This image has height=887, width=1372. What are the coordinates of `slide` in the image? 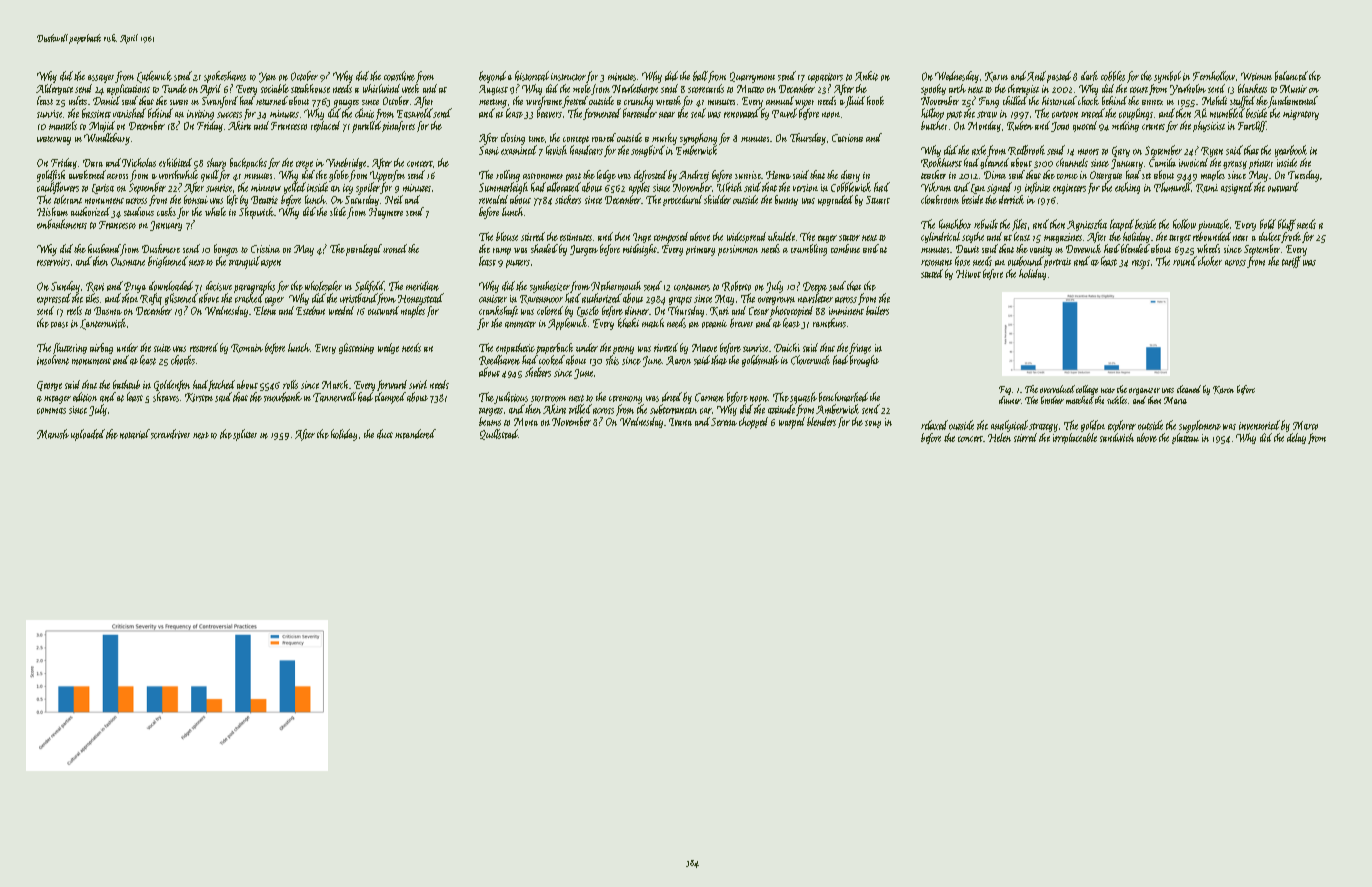 It's located at (338, 211).
